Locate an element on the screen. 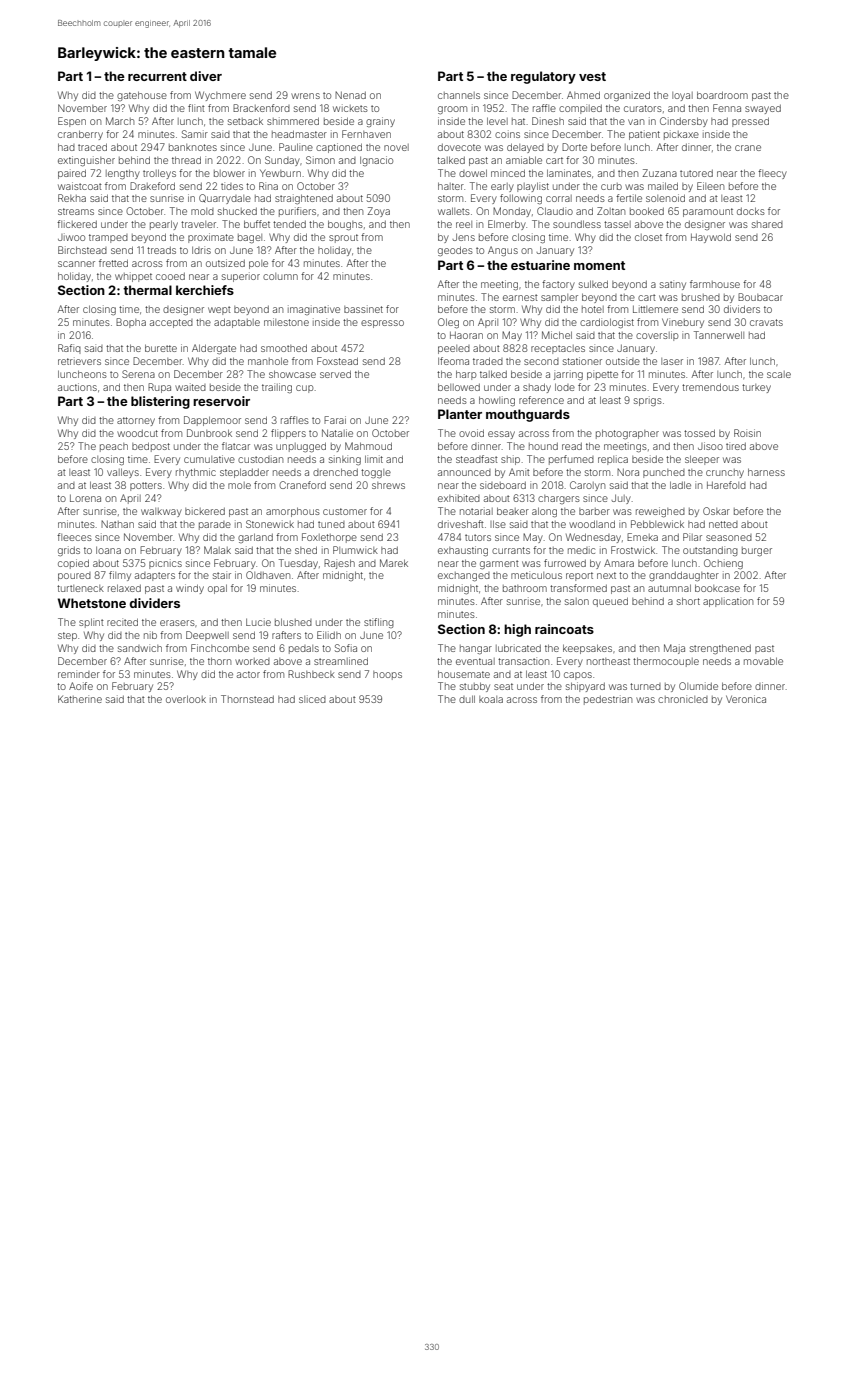  diver is located at coordinates (206, 76).
